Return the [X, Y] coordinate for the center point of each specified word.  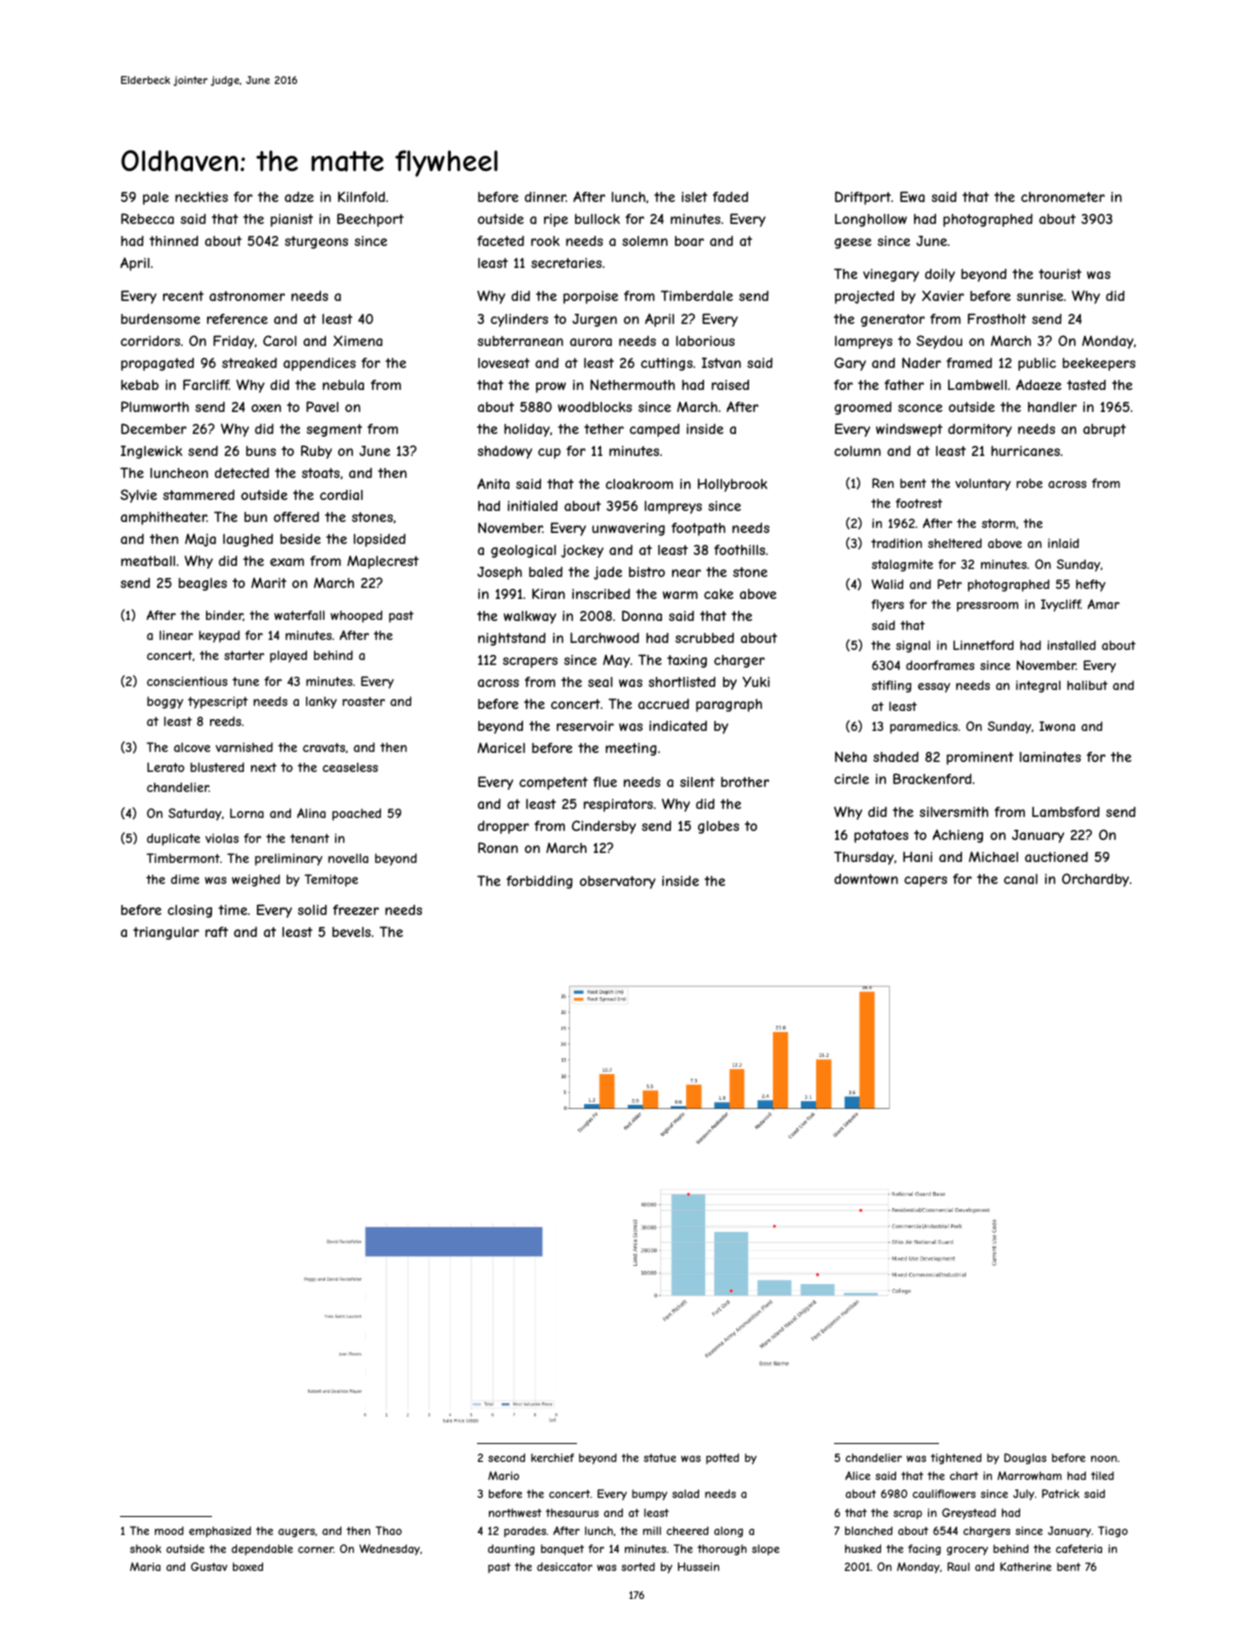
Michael [993, 856]
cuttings [667, 364]
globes [718, 827]
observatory [618, 882]
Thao [389, 1530]
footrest [919, 503]
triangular [166, 933]
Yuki [756, 681]
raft [216, 932]
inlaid [1063, 543]
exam [287, 562]
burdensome [160, 319]
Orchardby [1095, 880]
